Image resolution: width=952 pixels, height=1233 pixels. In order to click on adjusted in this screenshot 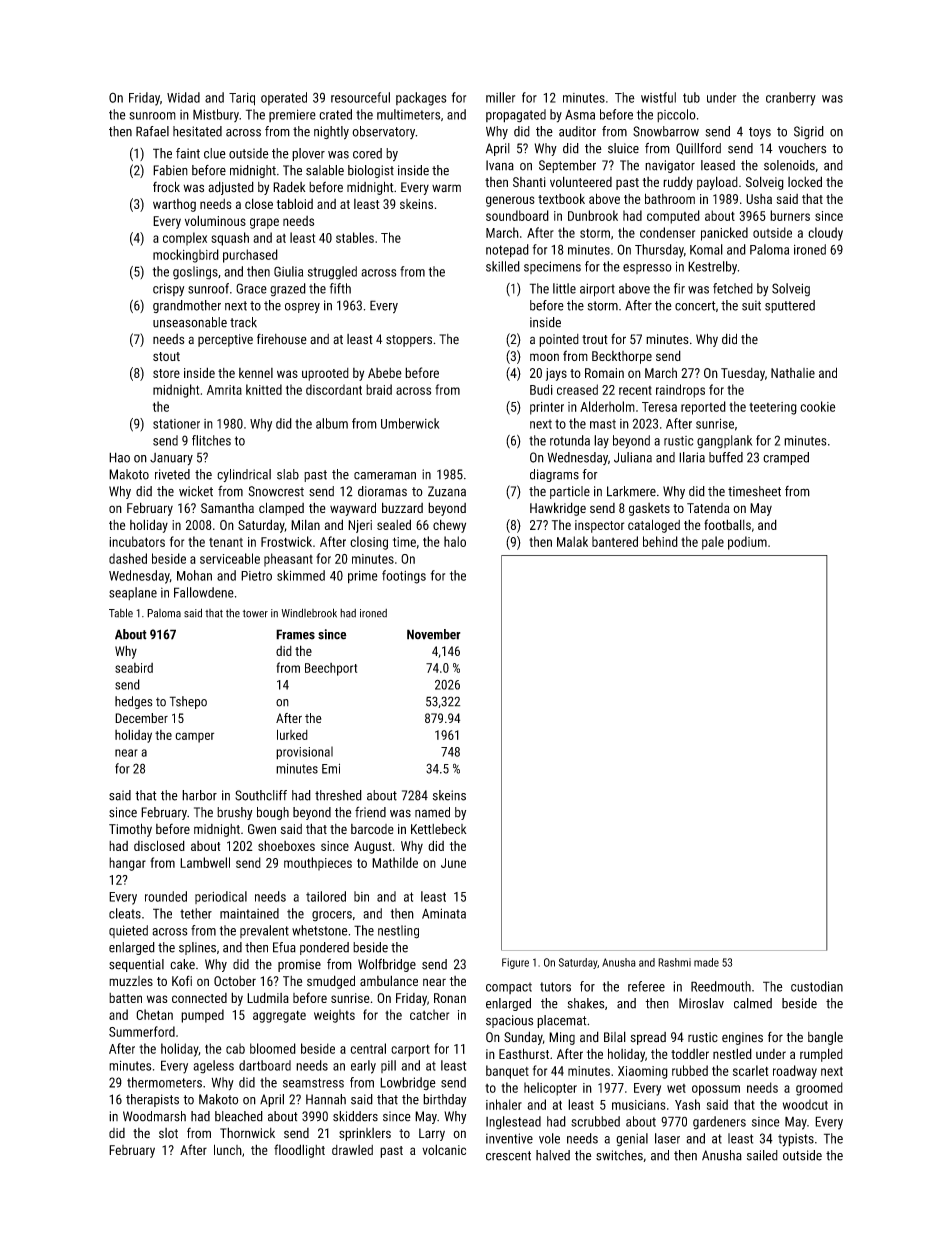, I will do `click(231, 188)`.
